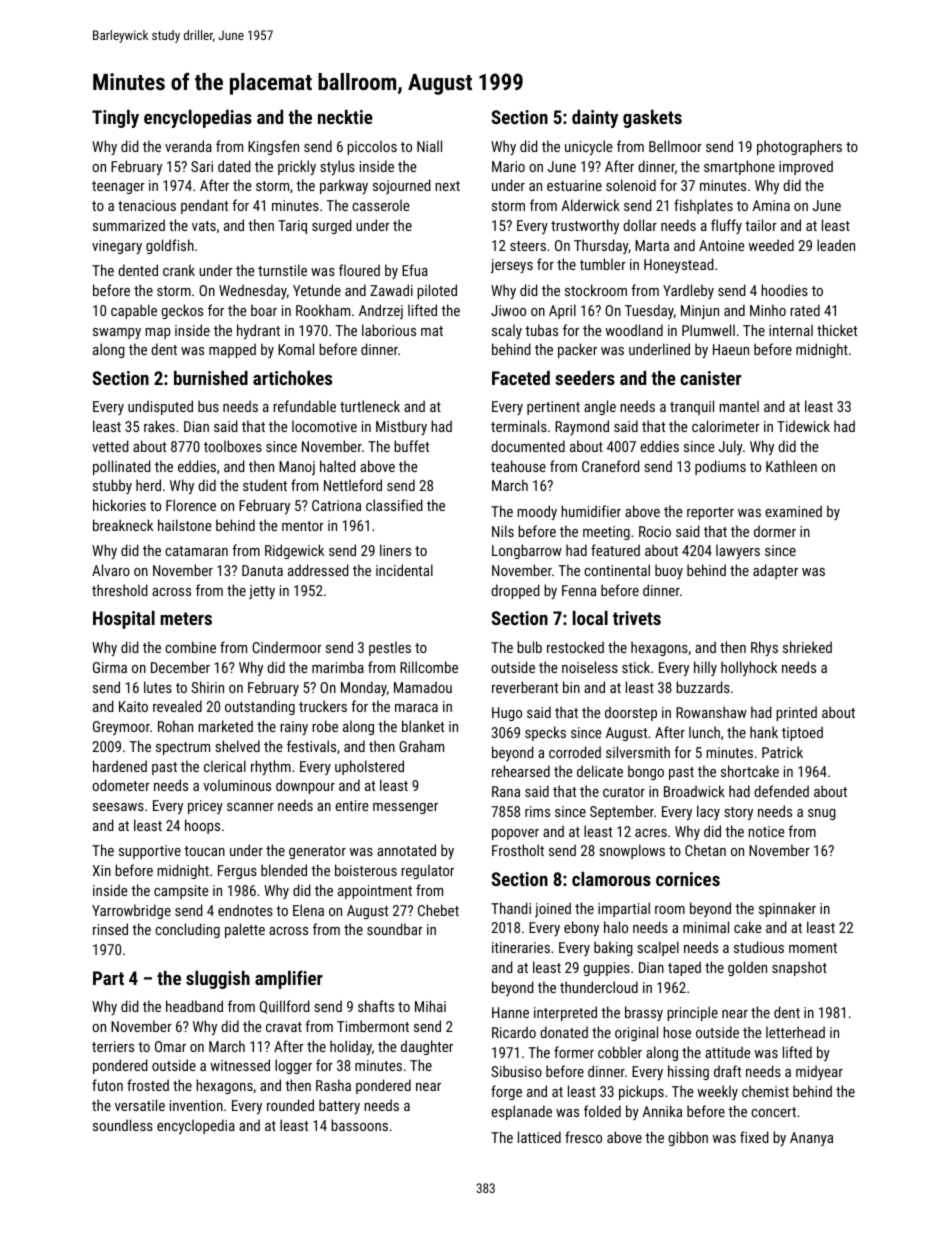 This screenshot has height=1233, width=952. What do you see at coordinates (507, 714) in the screenshot?
I see `Hugo` at bounding box center [507, 714].
